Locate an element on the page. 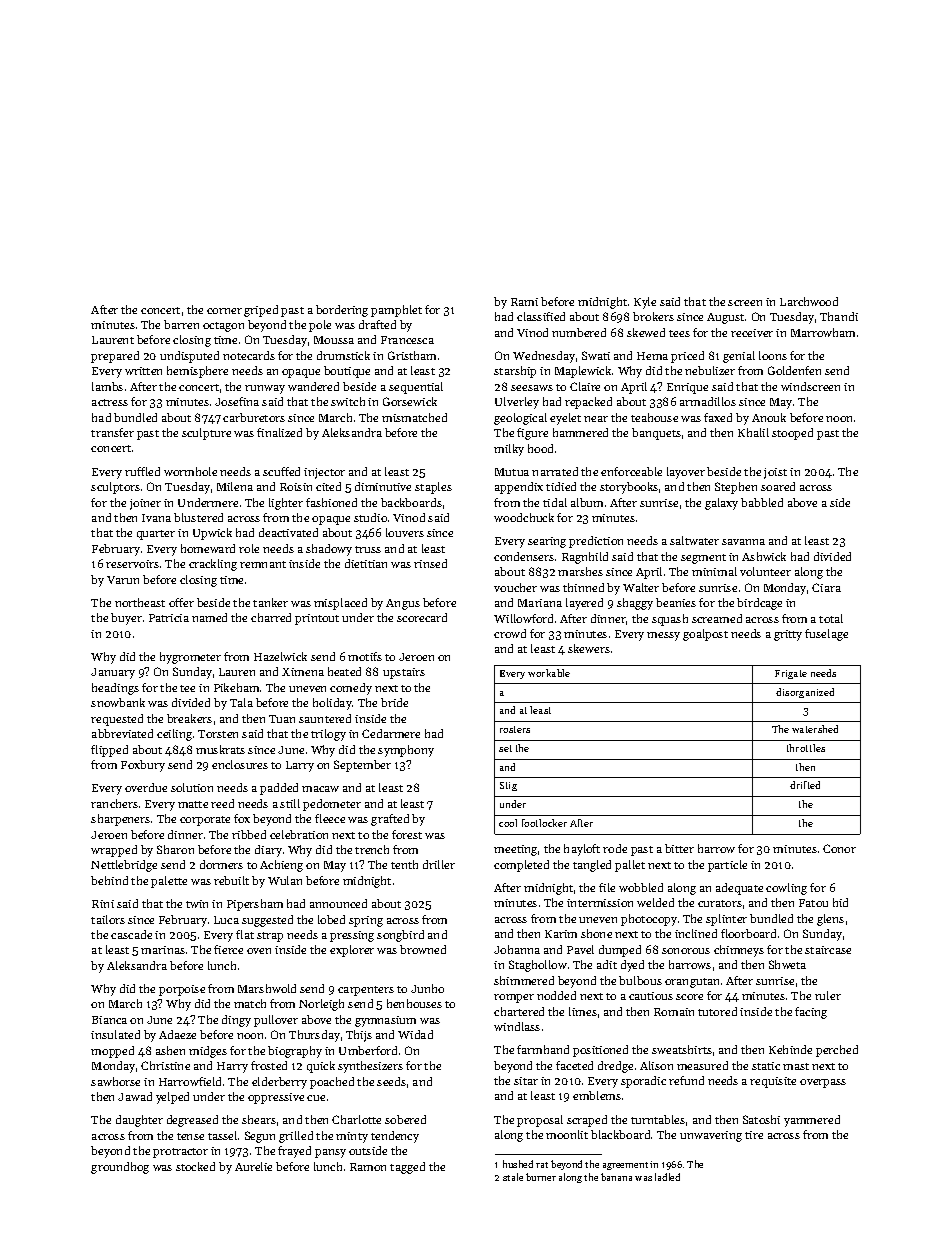  saltwater is located at coordinates (694, 540).
